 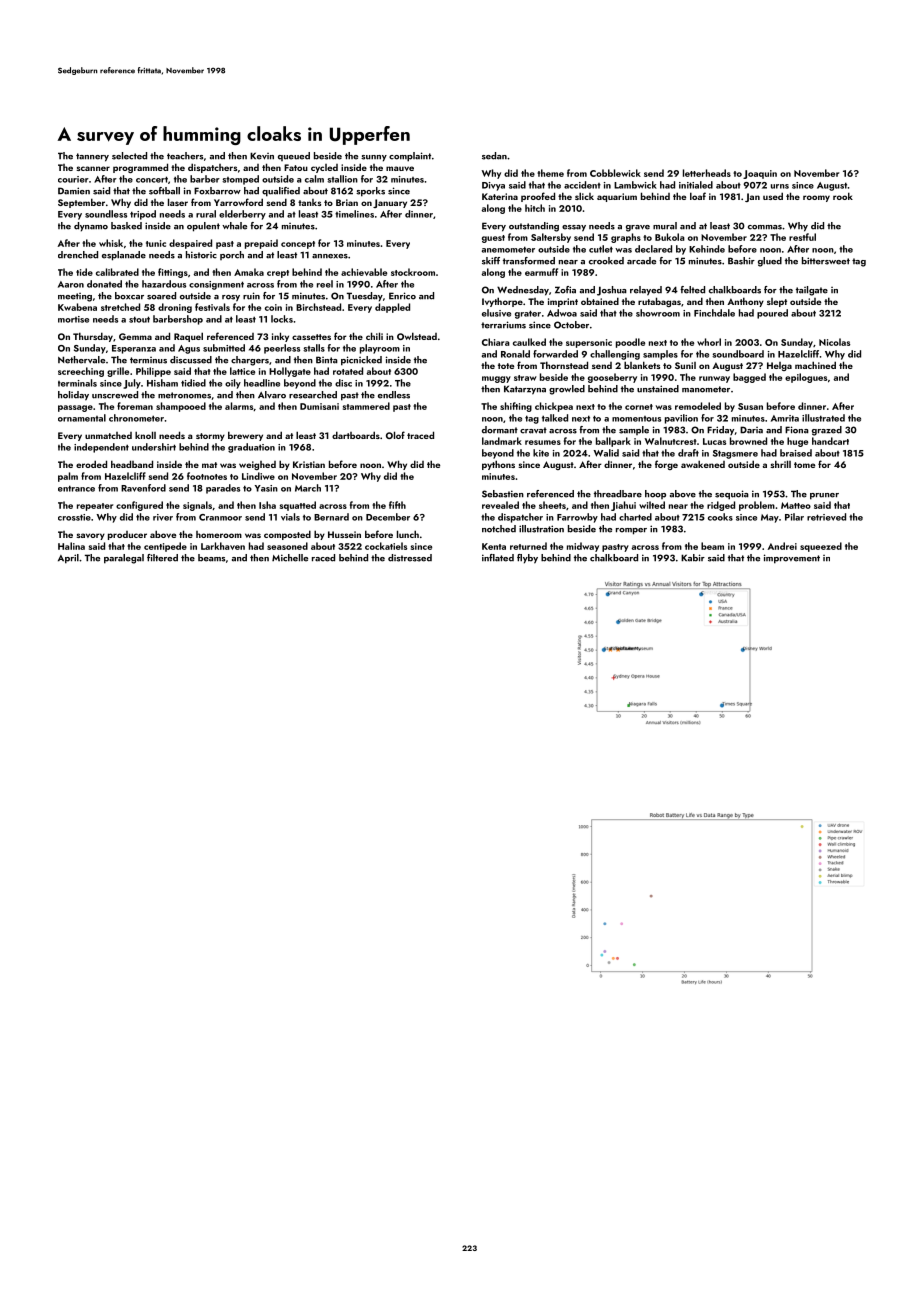 What do you see at coordinates (500, 430) in the page?
I see `dormant` at bounding box center [500, 430].
